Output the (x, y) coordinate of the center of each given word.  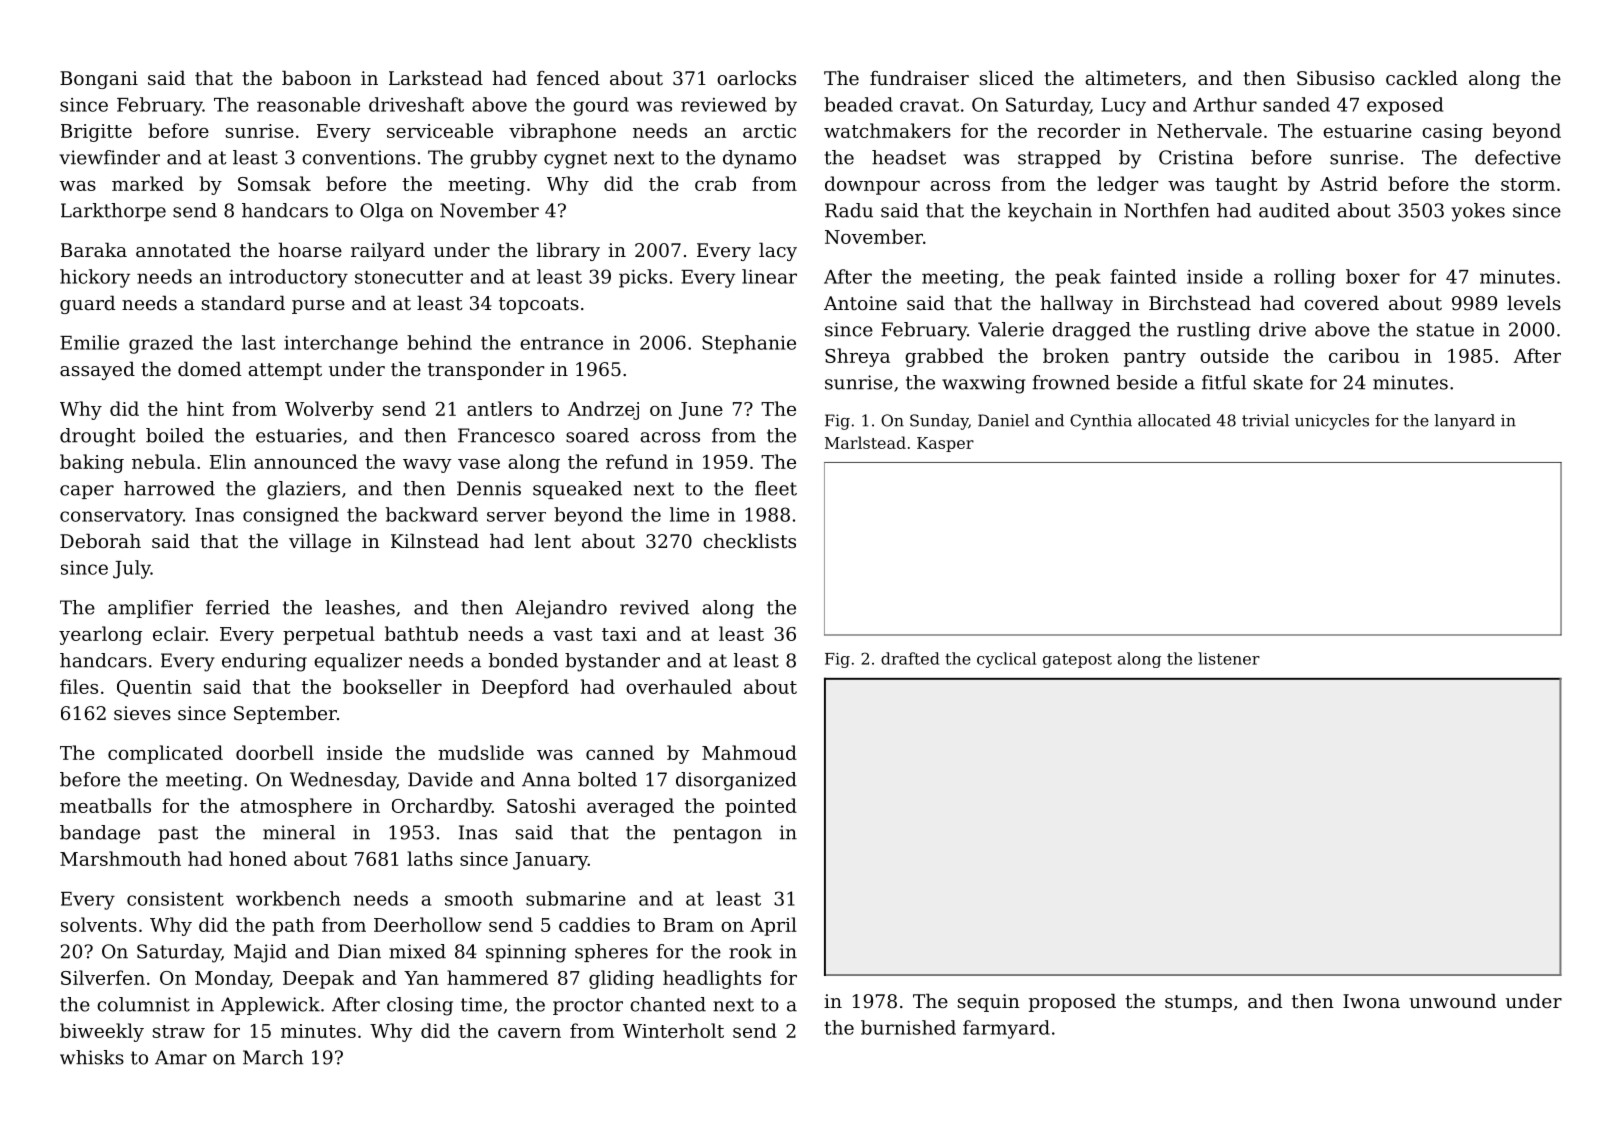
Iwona (1371, 1001)
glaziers (303, 490)
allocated (1174, 420)
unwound (1452, 1000)
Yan (421, 978)
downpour (872, 185)
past (178, 834)
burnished (908, 1027)
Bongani (99, 80)
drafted (910, 658)
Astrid (1349, 183)
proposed (1072, 1002)
